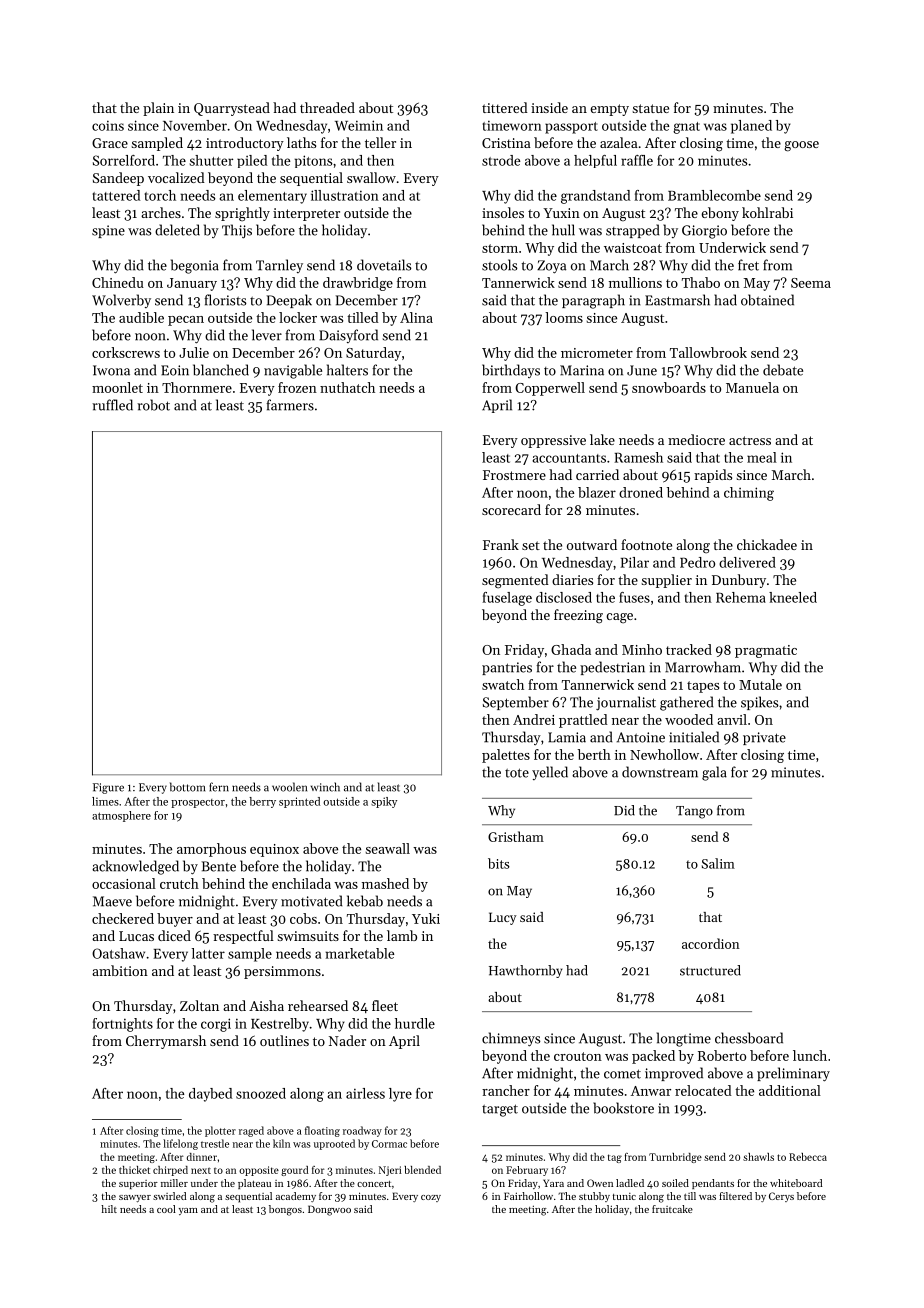  Describe the element at coordinates (329, 1210) in the screenshot. I see `Dongwoo` at that location.
